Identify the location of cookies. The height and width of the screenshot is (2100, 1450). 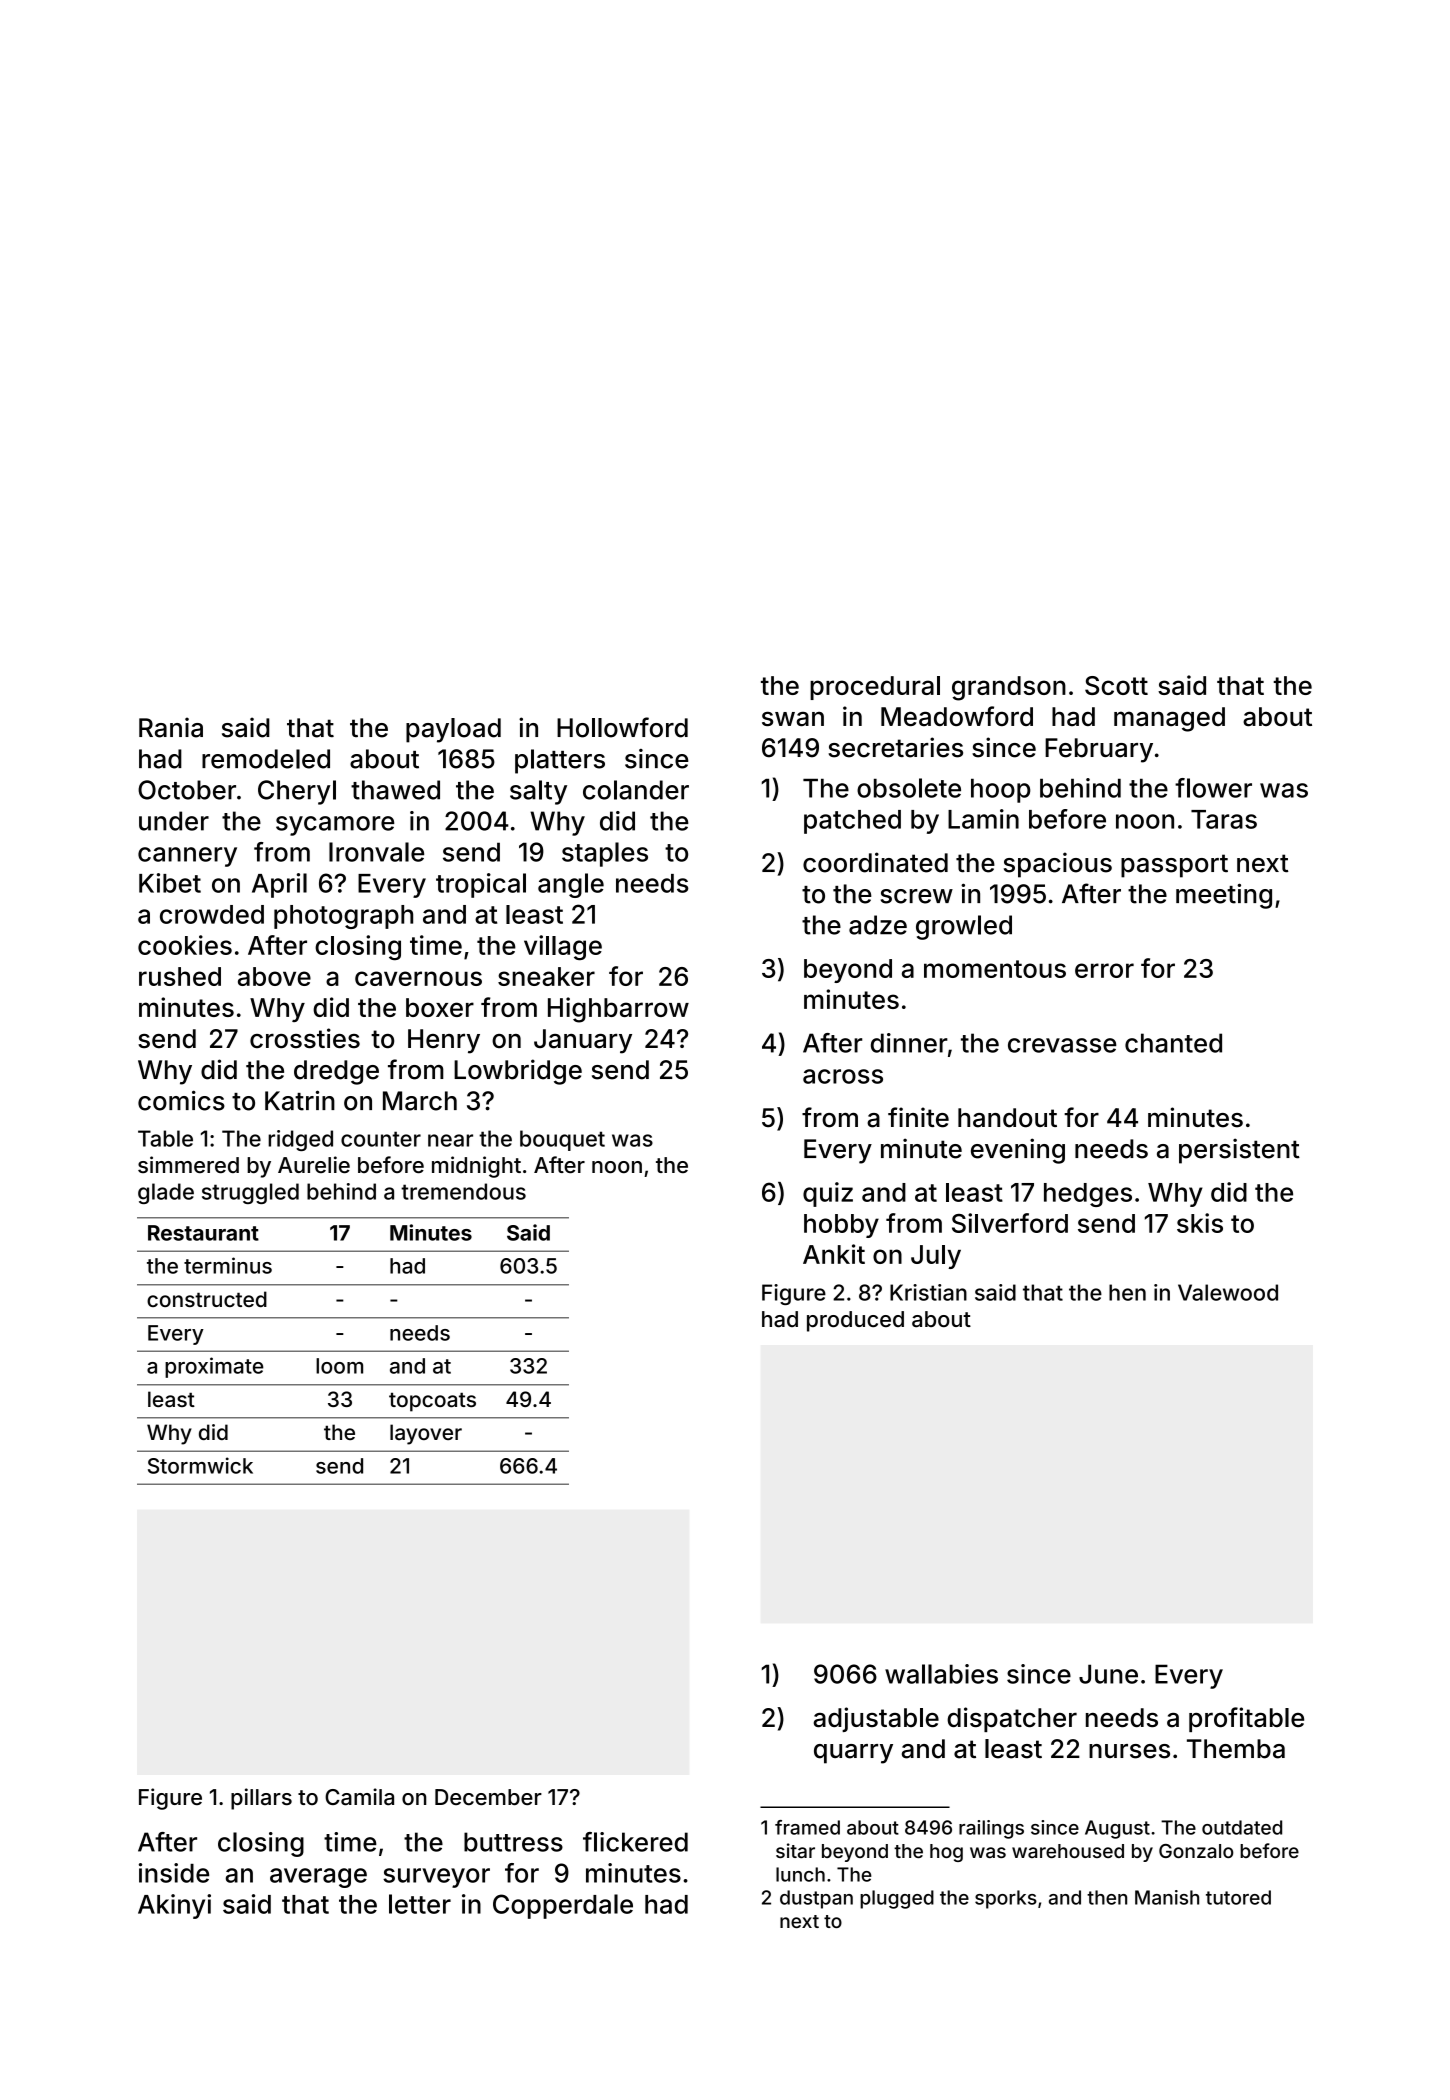
(185, 945).
